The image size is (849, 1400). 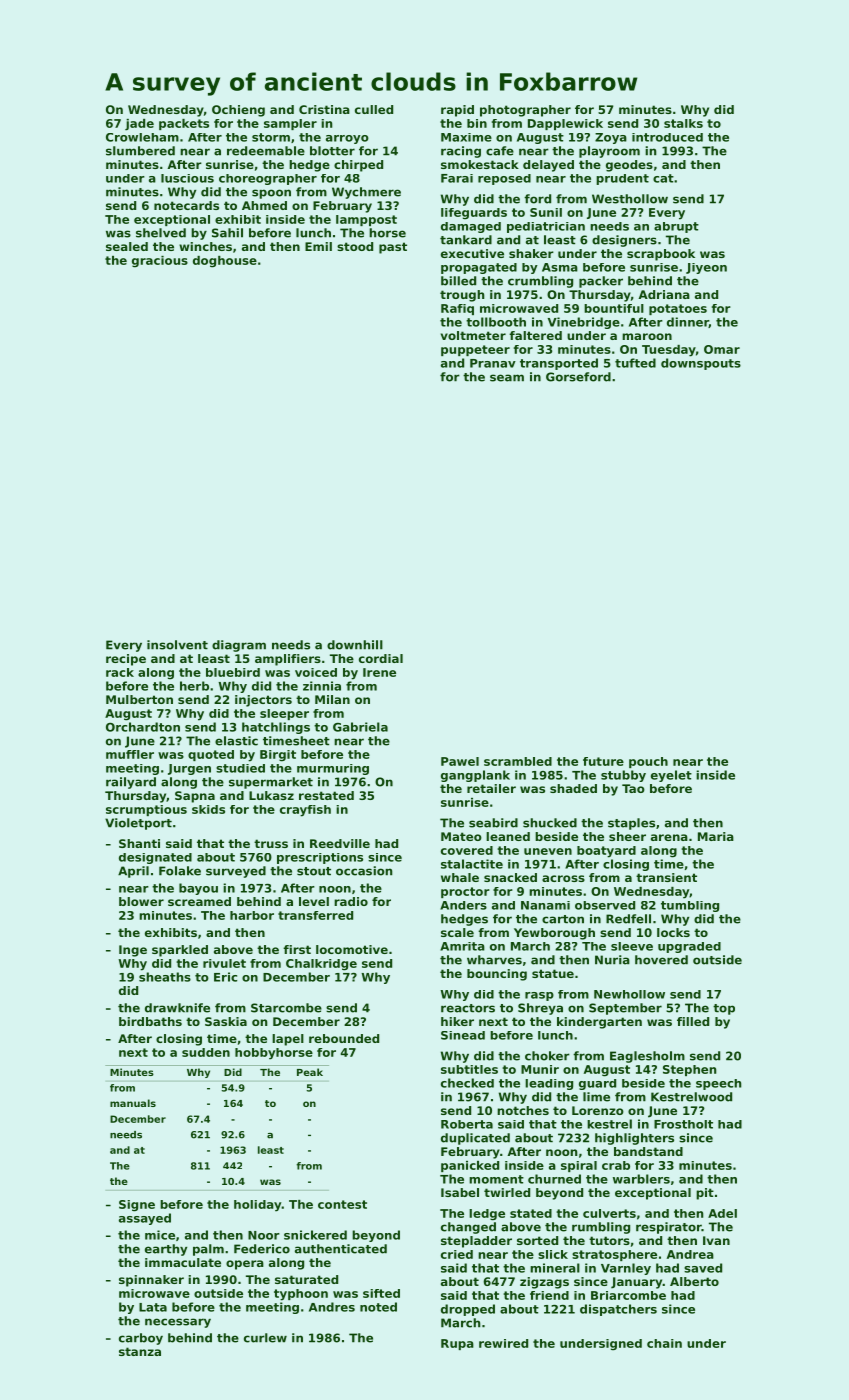 What do you see at coordinates (133, 951) in the page?
I see `Inge` at bounding box center [133, 951].
